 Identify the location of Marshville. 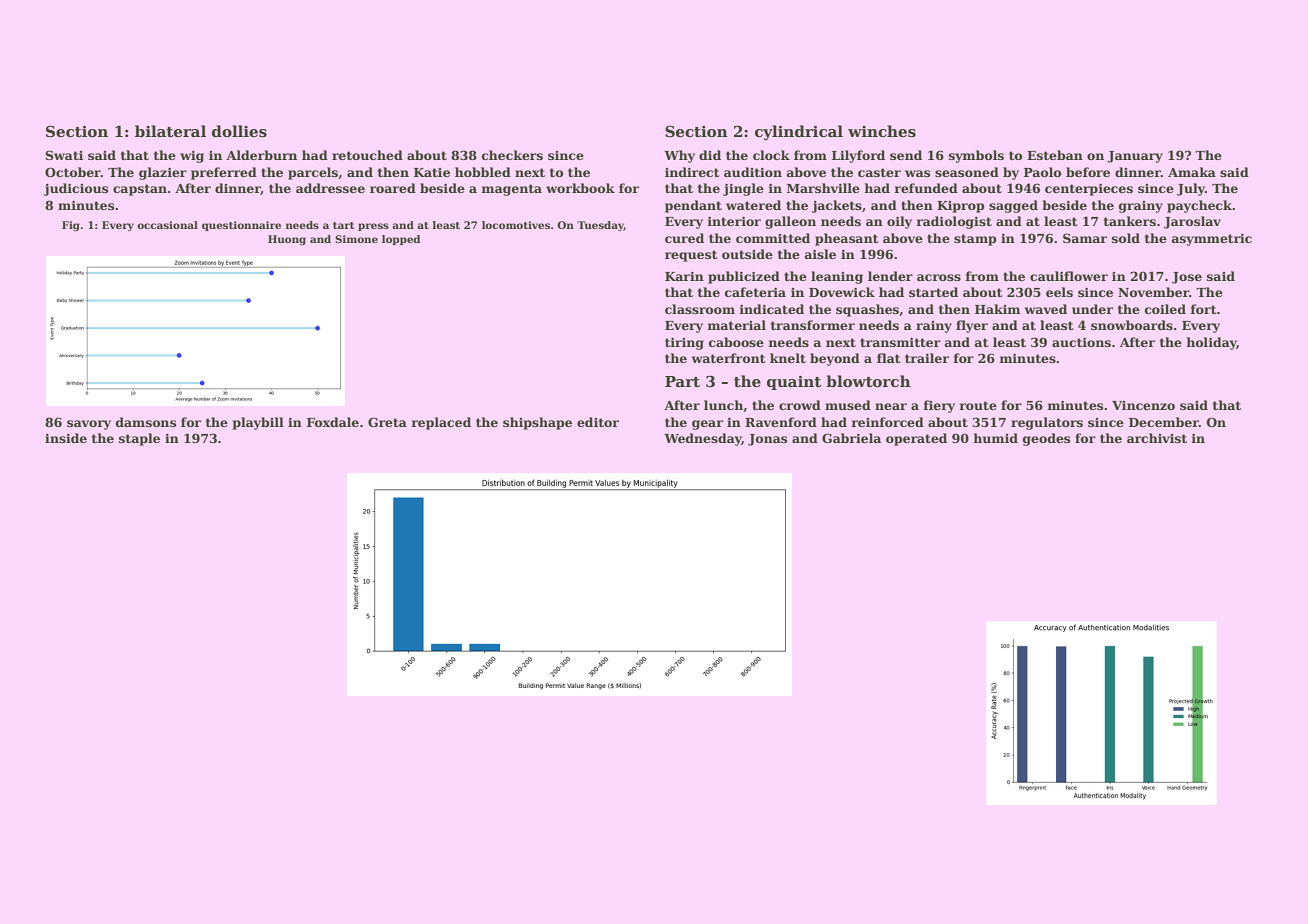
(823, 188).
